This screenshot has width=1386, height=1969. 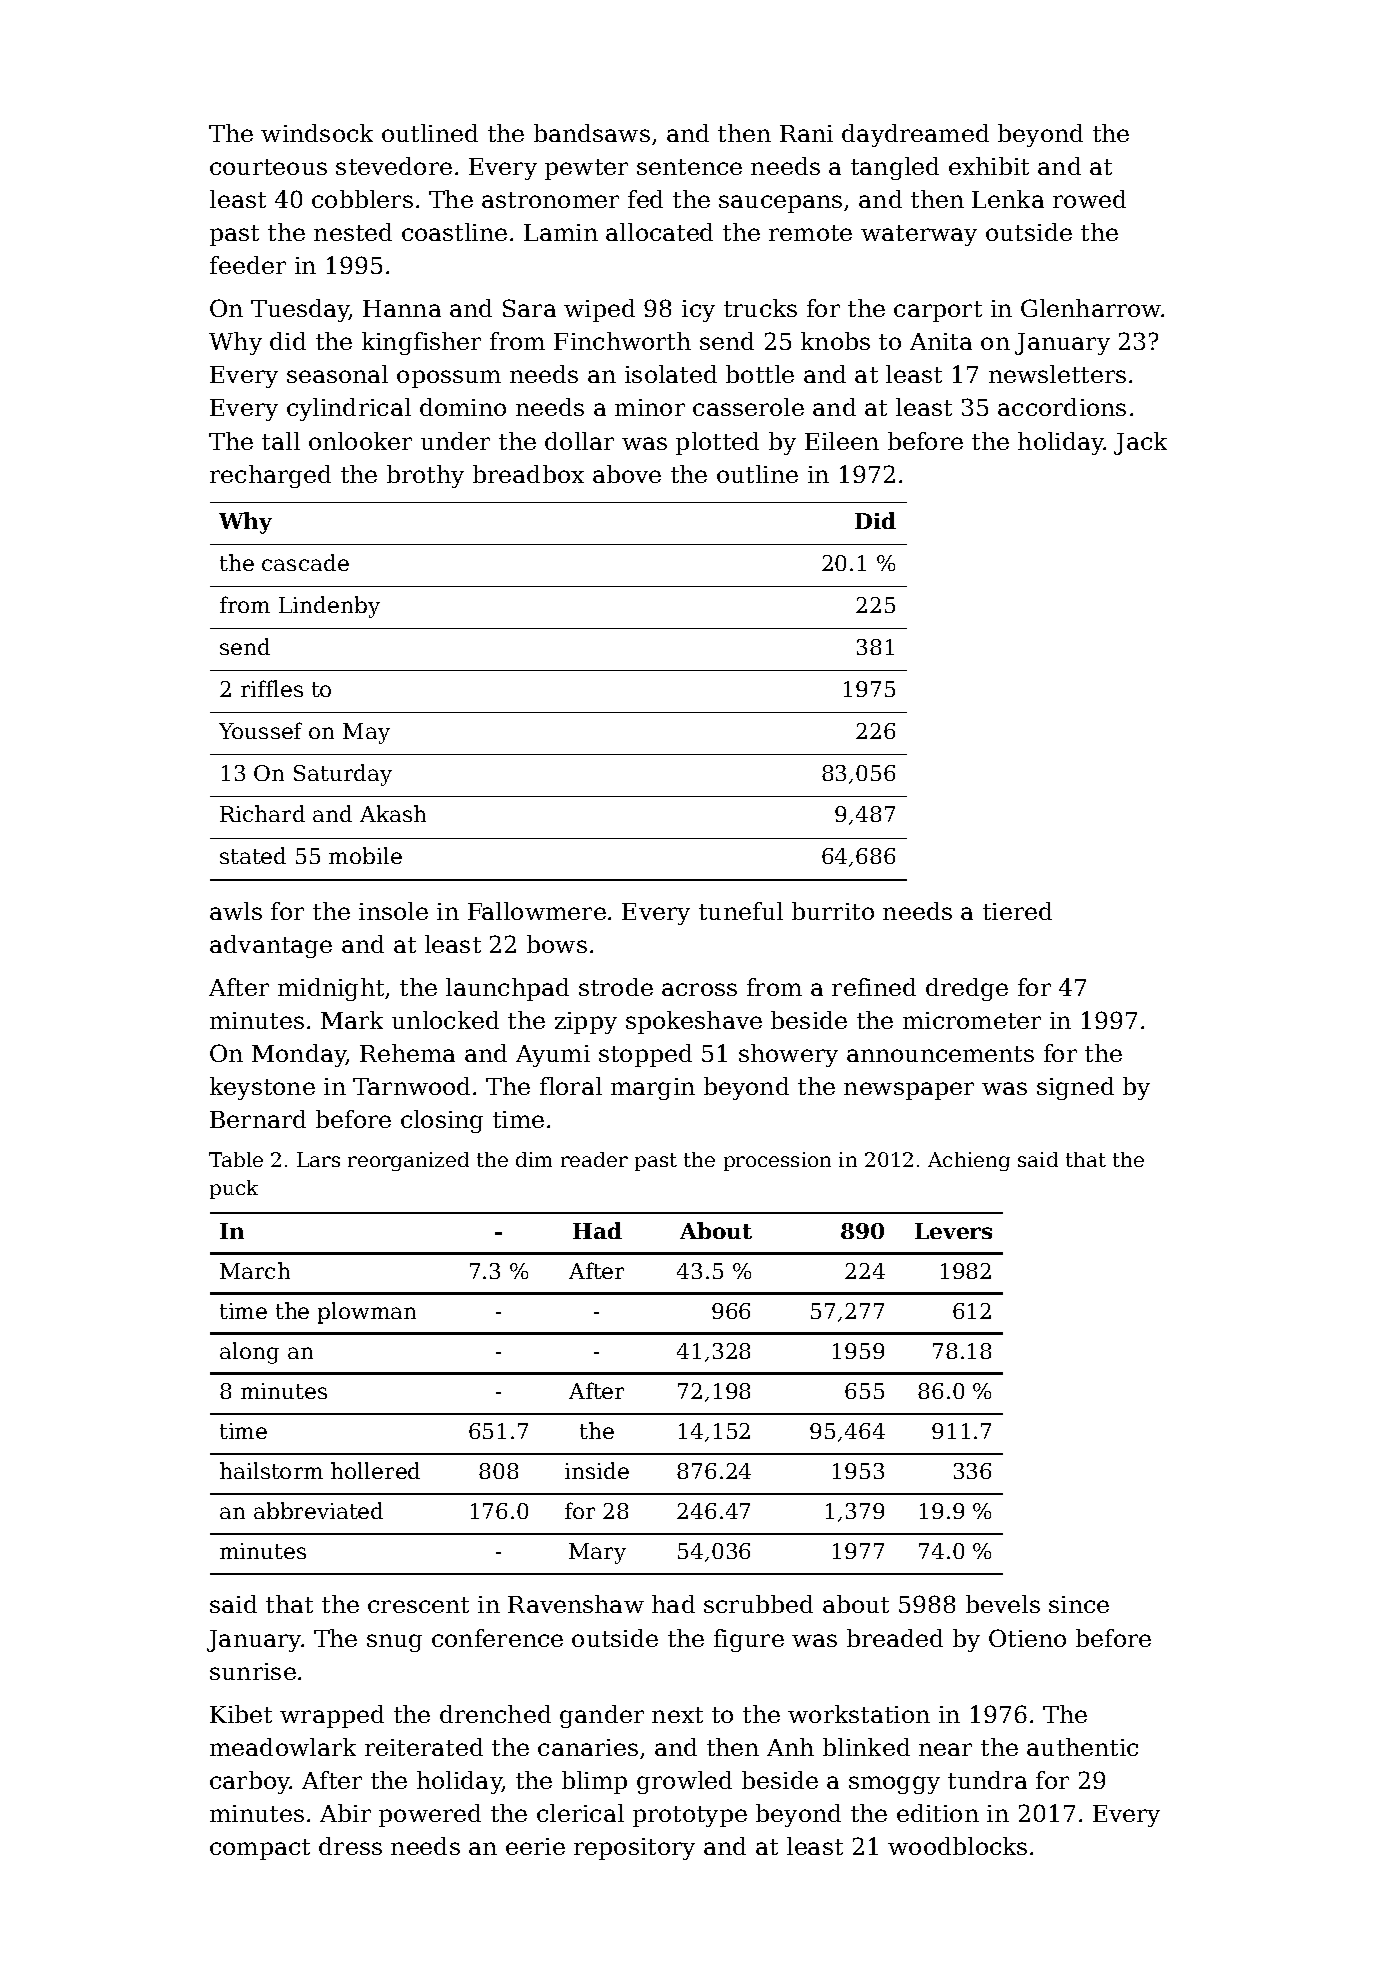 What do you see at coordinates (253, 855) in the screenshot?
I see `stated` at bounding box center [253, 855].
